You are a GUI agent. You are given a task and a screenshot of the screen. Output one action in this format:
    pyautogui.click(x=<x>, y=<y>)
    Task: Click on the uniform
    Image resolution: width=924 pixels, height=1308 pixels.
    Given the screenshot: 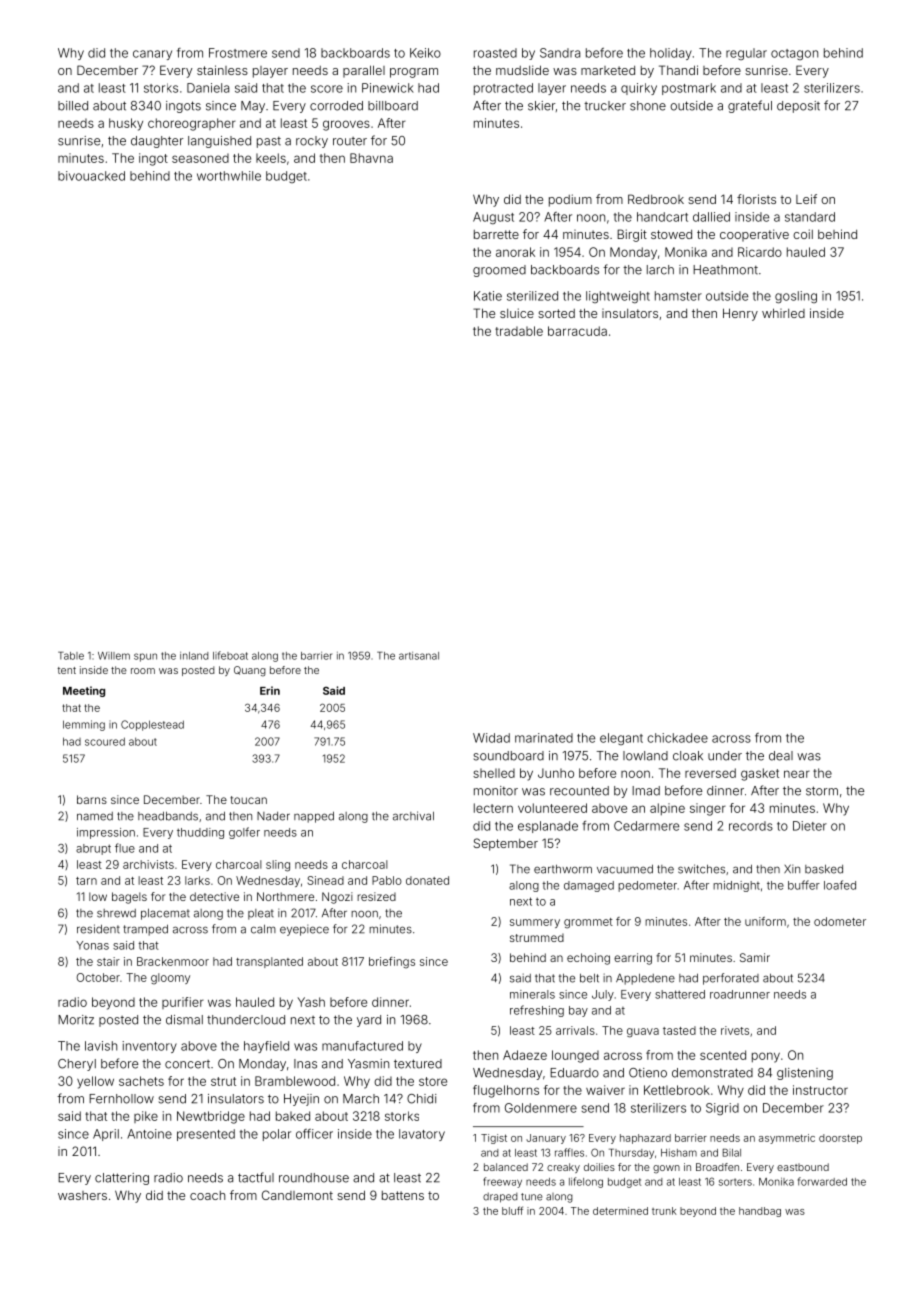 What is the action you would take?
    pyautogui.click(x=765, y=921)
